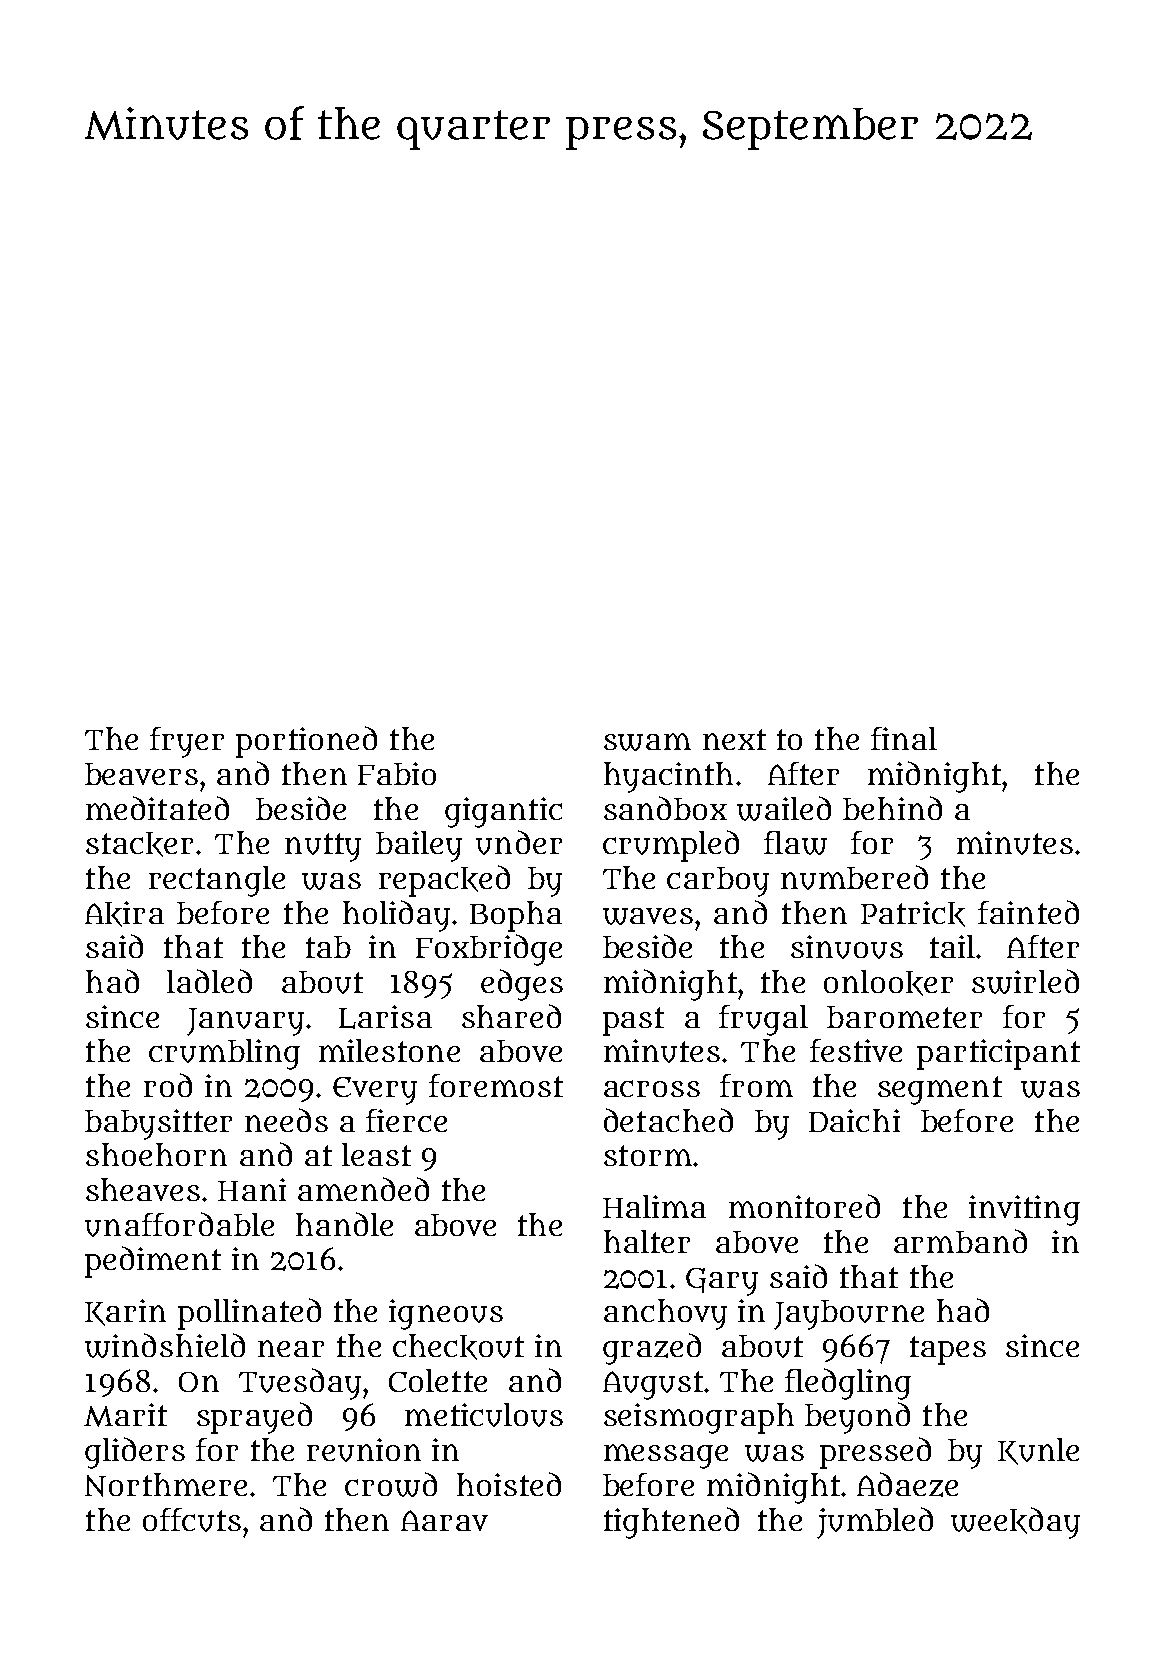 This document has height=1654, width=1165. Describe the element at coordinates (153, 1262) in the document. I see `pediment` at that location.
